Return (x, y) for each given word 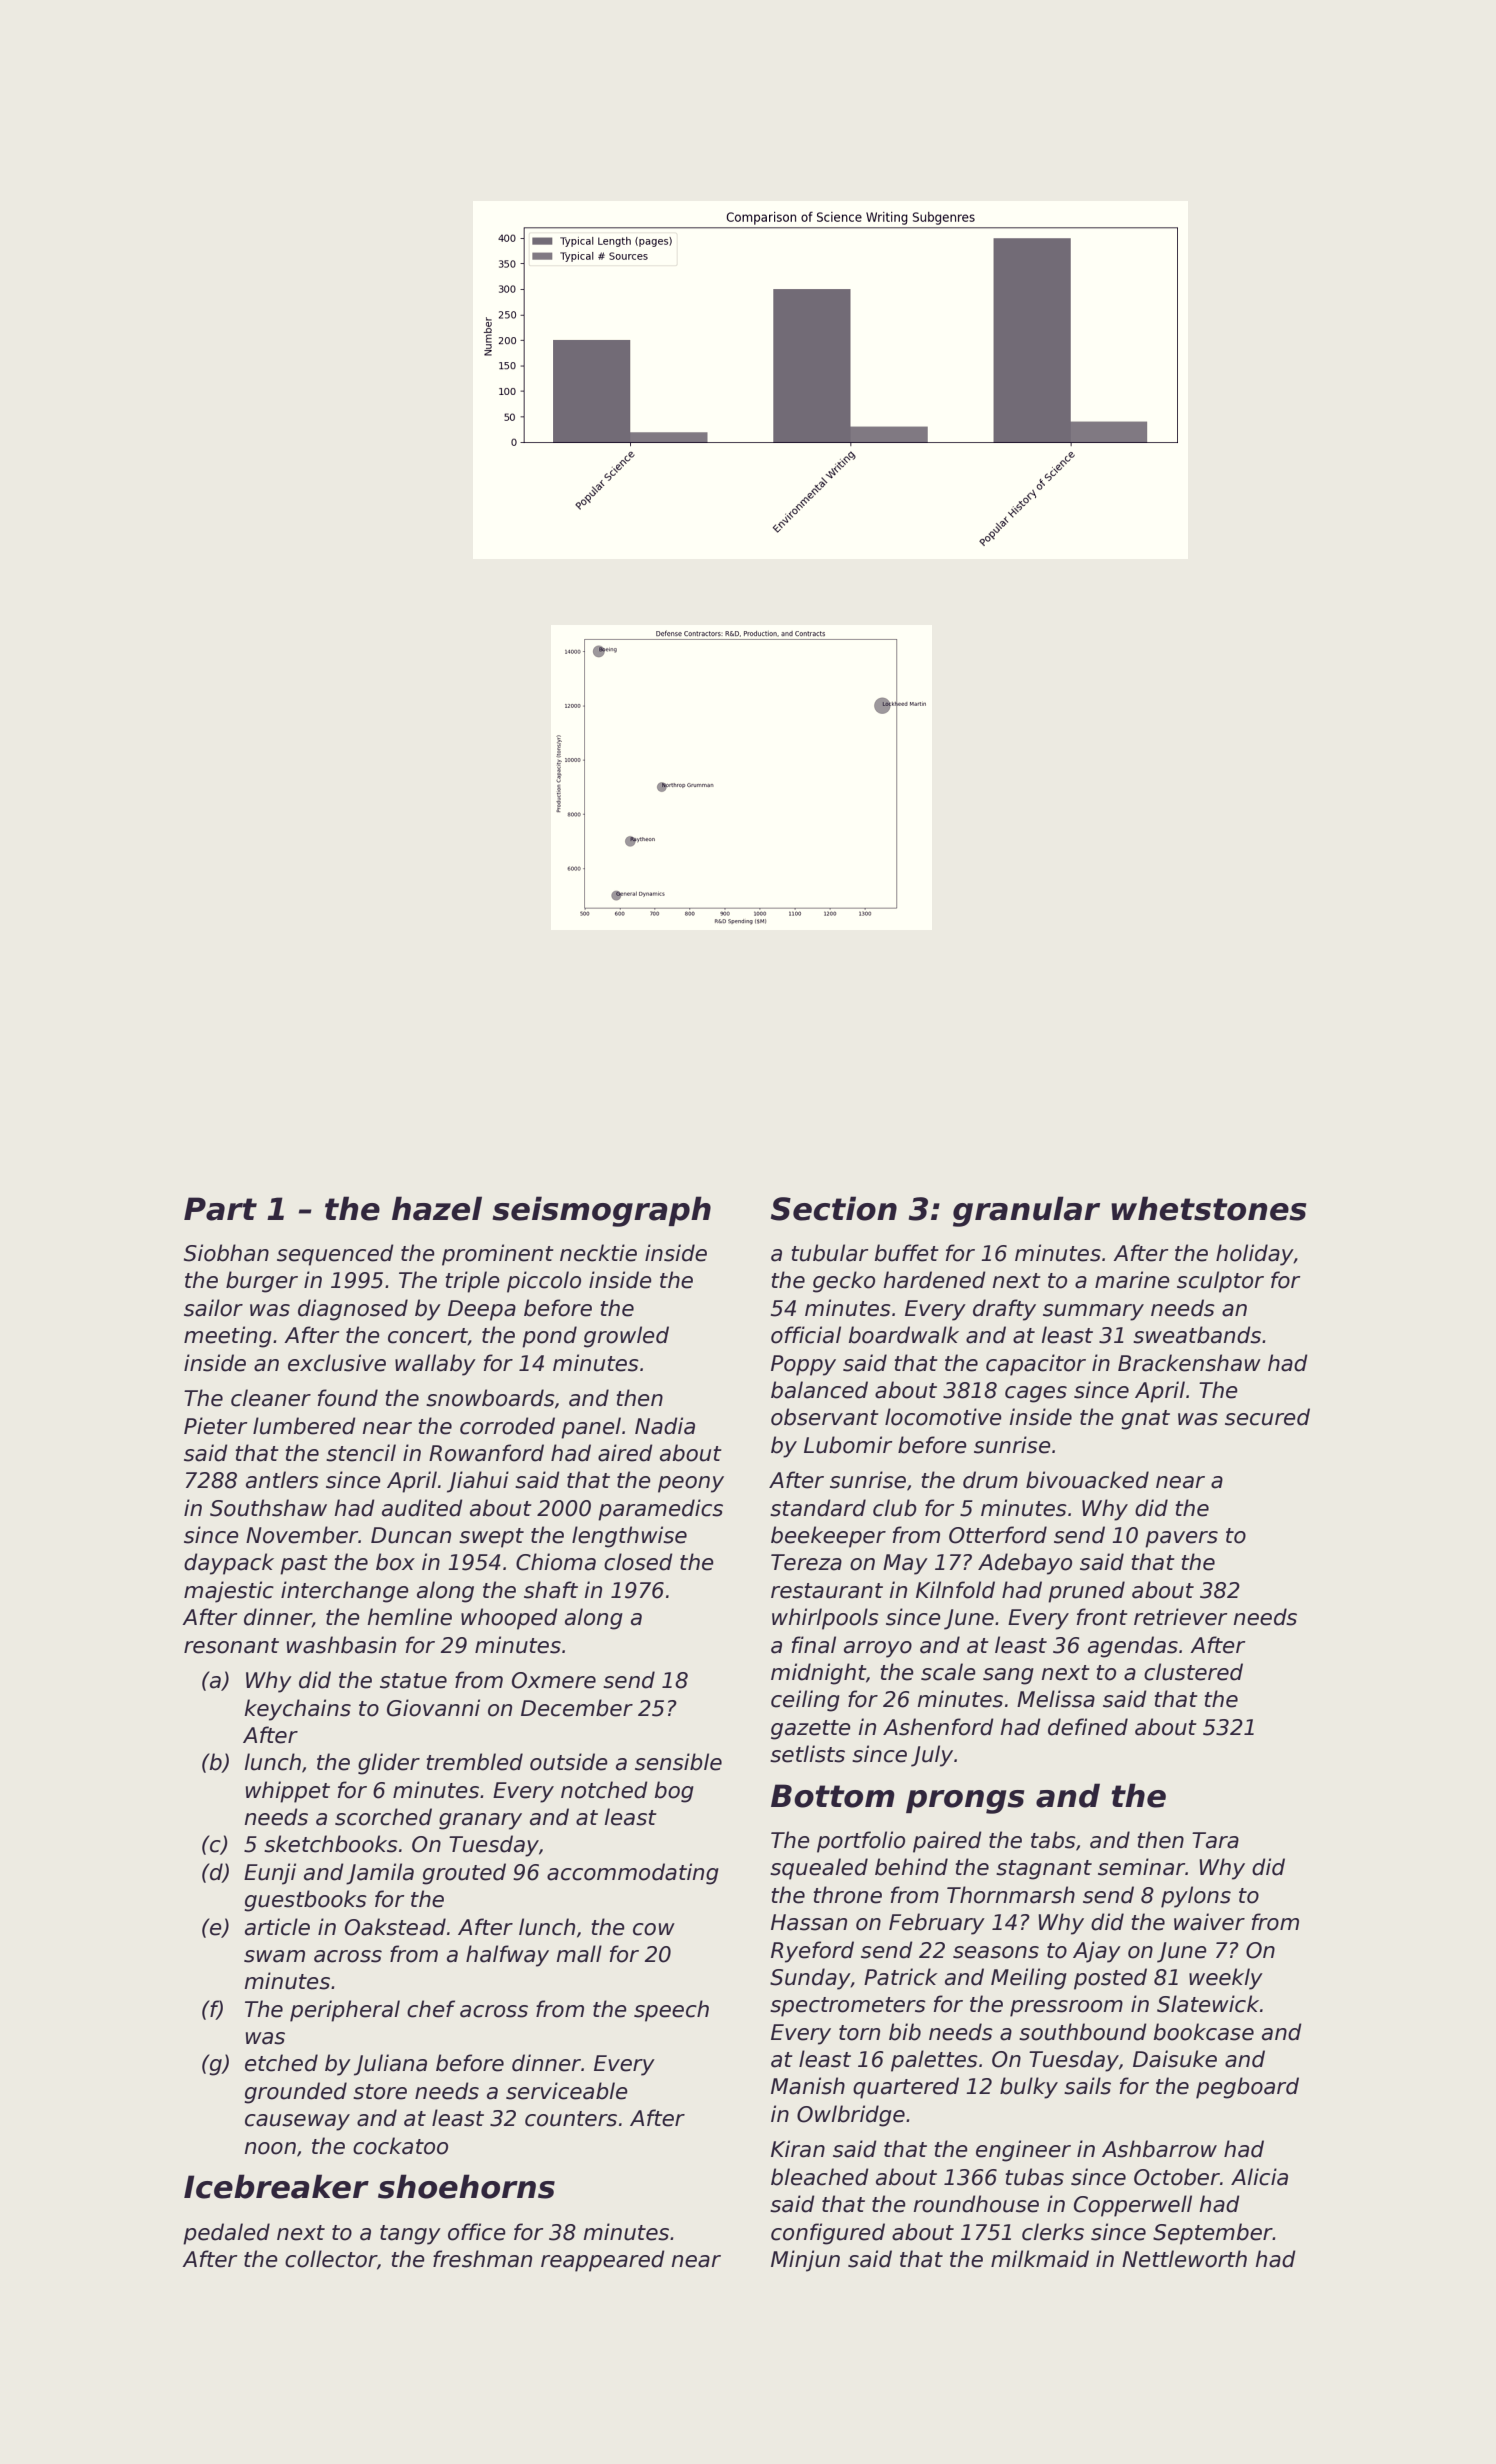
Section (834, 1208)
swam (274, 1956)
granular (1026, 1211)
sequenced (335, 1255)
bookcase (1204, 2032)
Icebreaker (276, 2186)
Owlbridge (851, 2116)
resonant (231, 1646)
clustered (1193, 1672)
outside (569, 1762)
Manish (808, 2086)
